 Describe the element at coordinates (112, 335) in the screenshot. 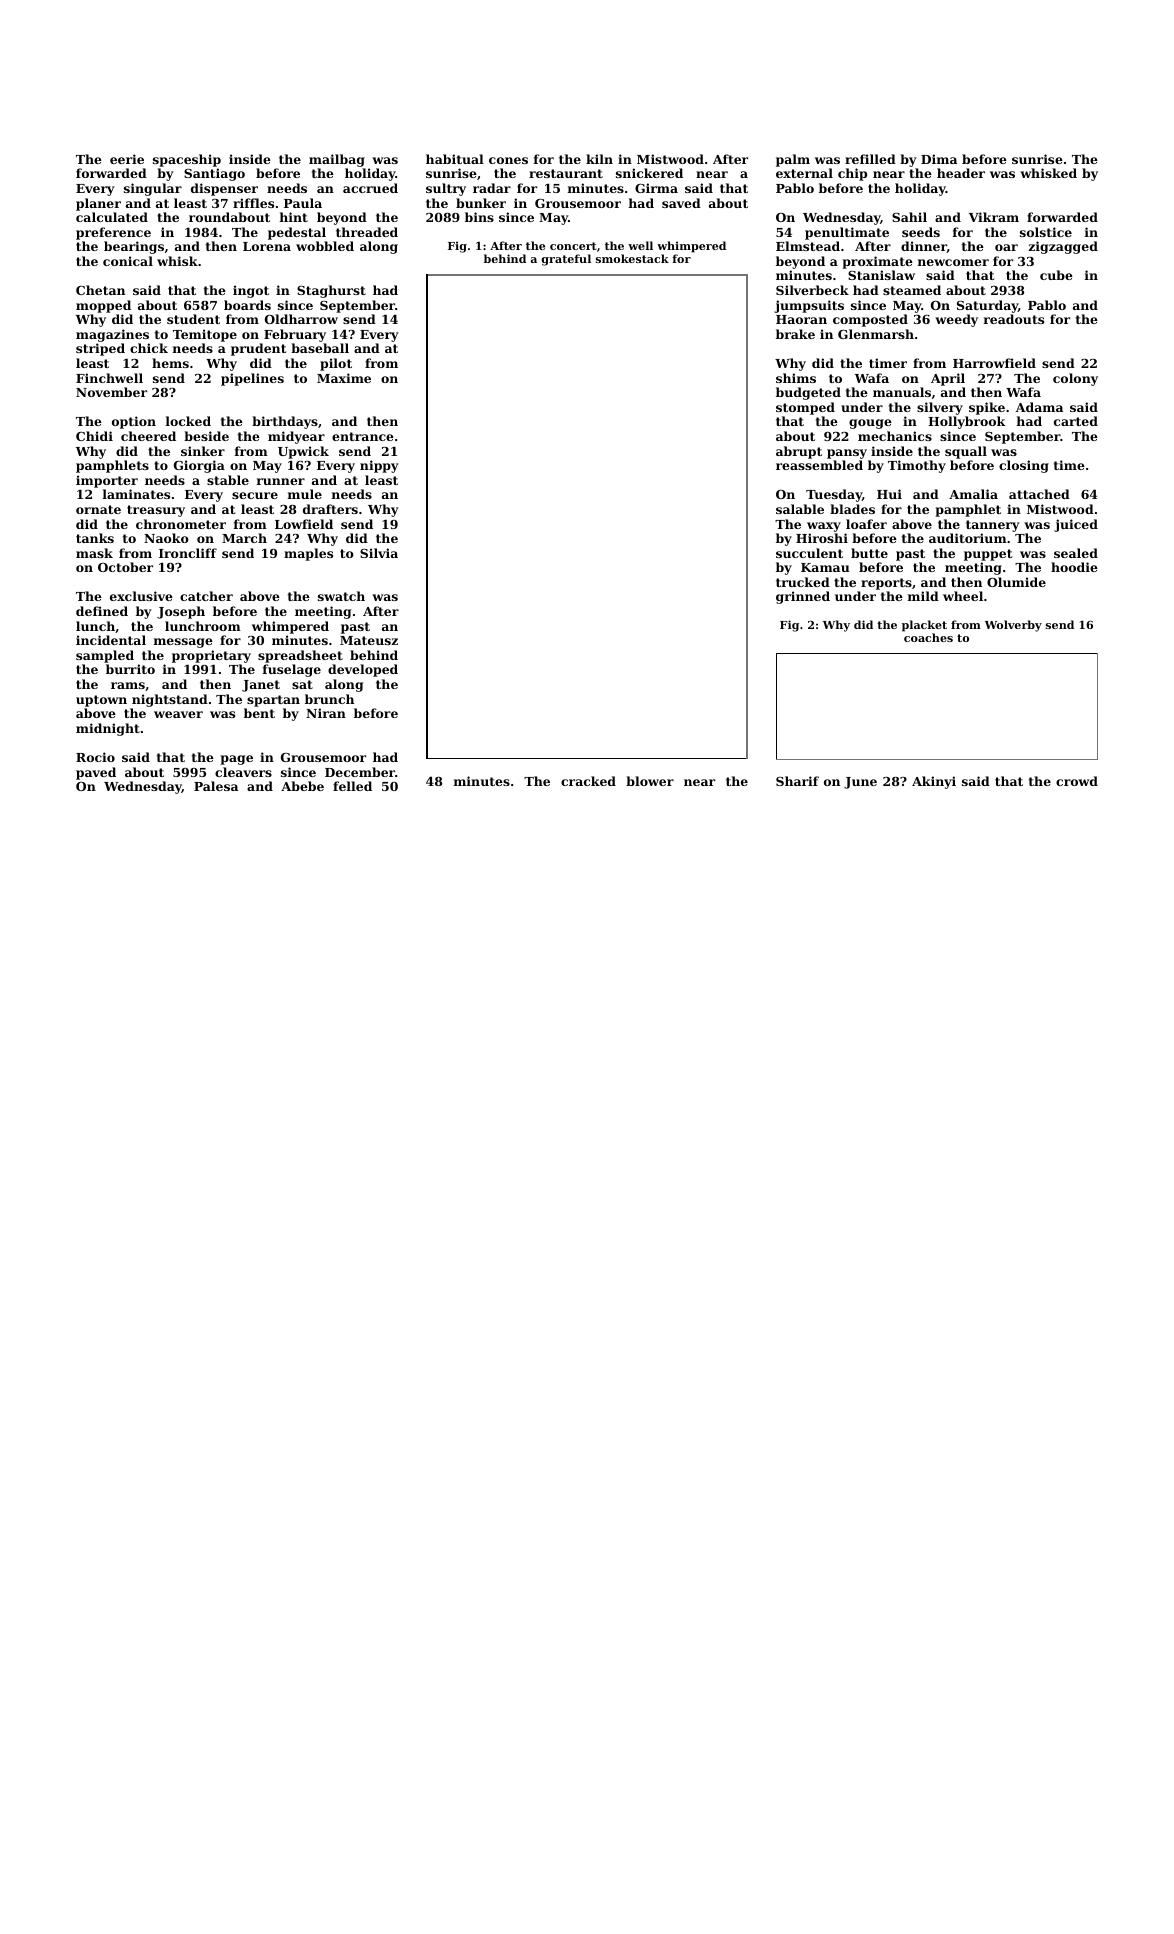

I see `magazines` at that location.
